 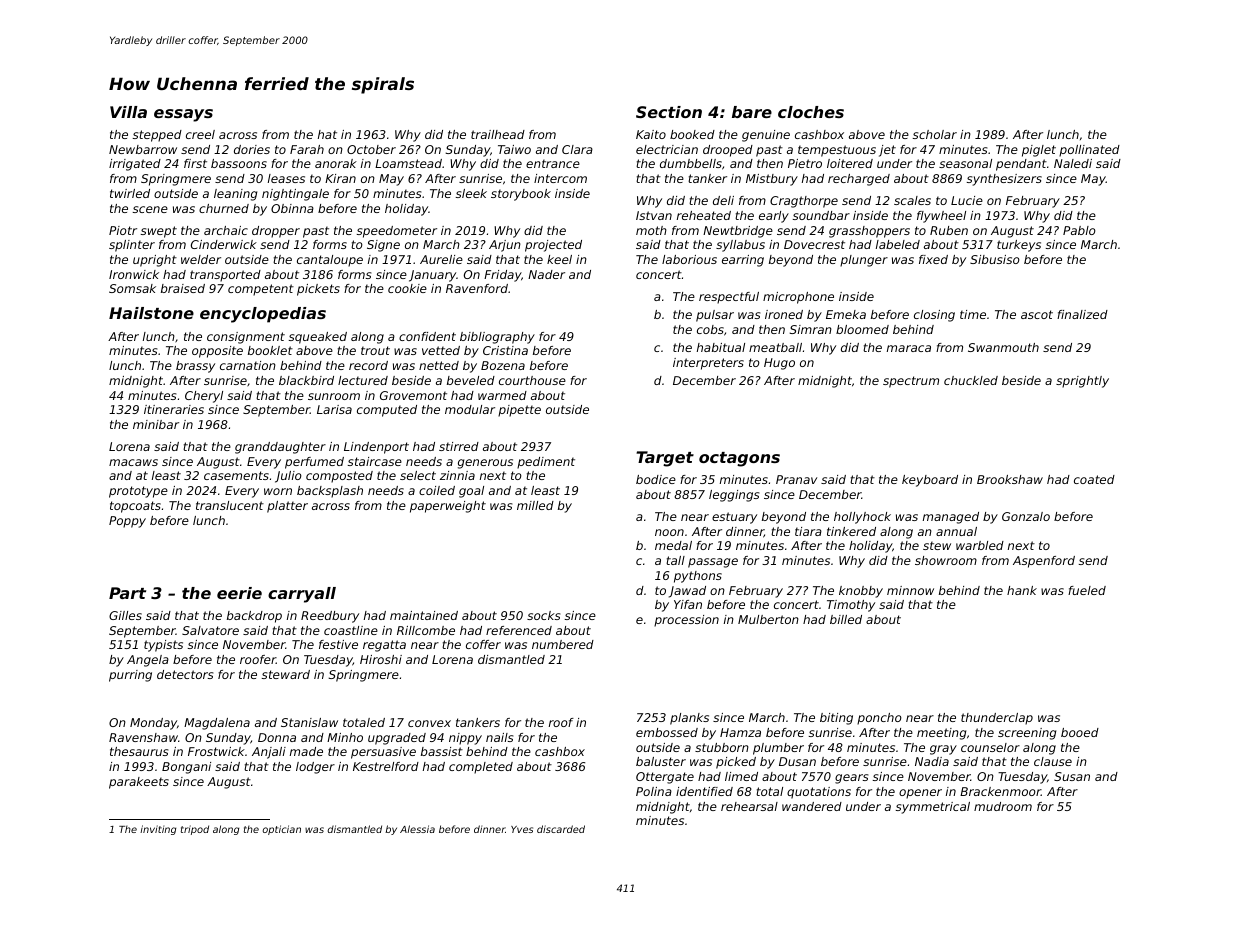 What do you see at coordinates (669, 112) in the screenshot?
I see `Section` at bounding box center [669, 112].
